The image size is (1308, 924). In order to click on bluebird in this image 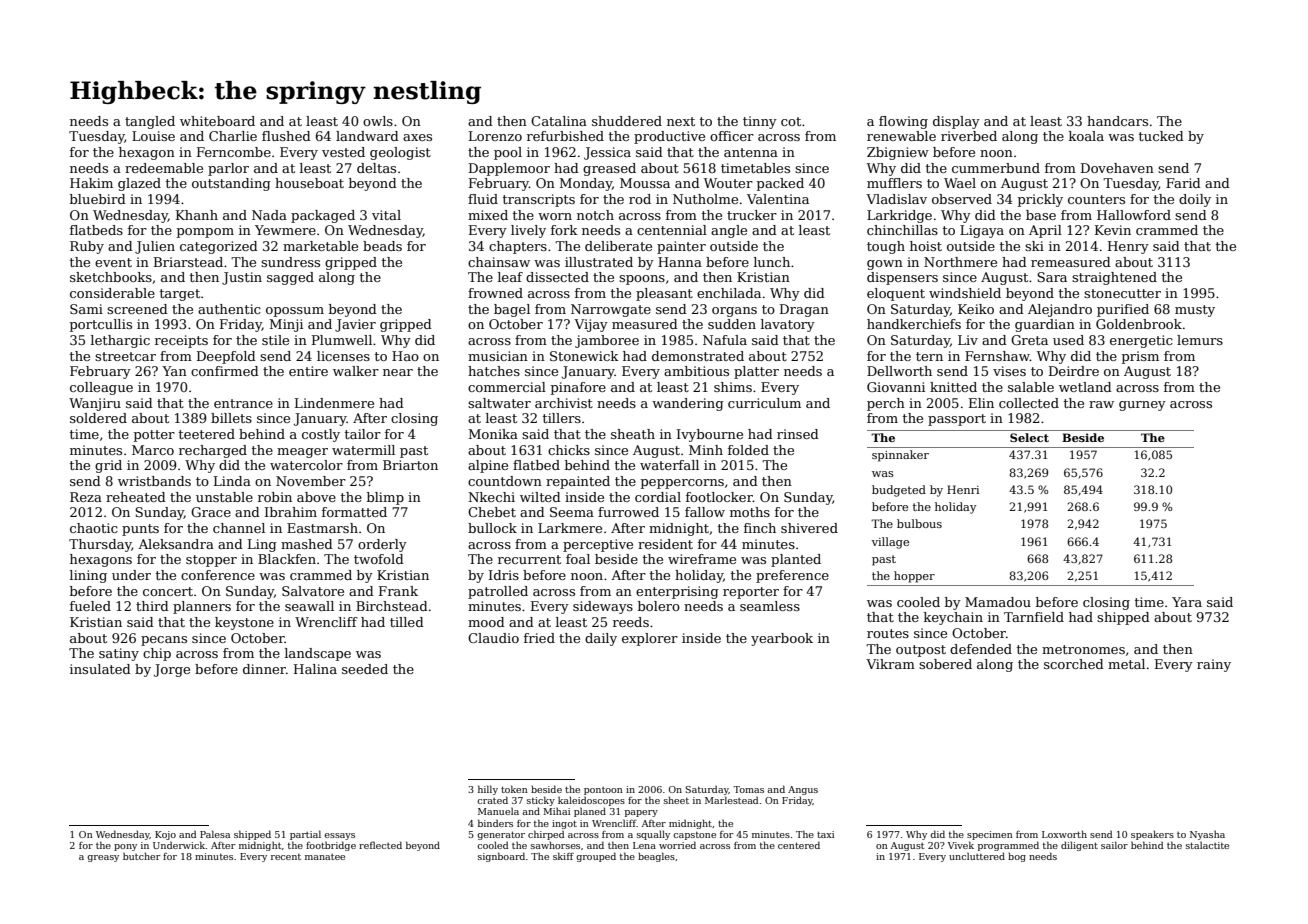, I will do `click(98, 199)`.
